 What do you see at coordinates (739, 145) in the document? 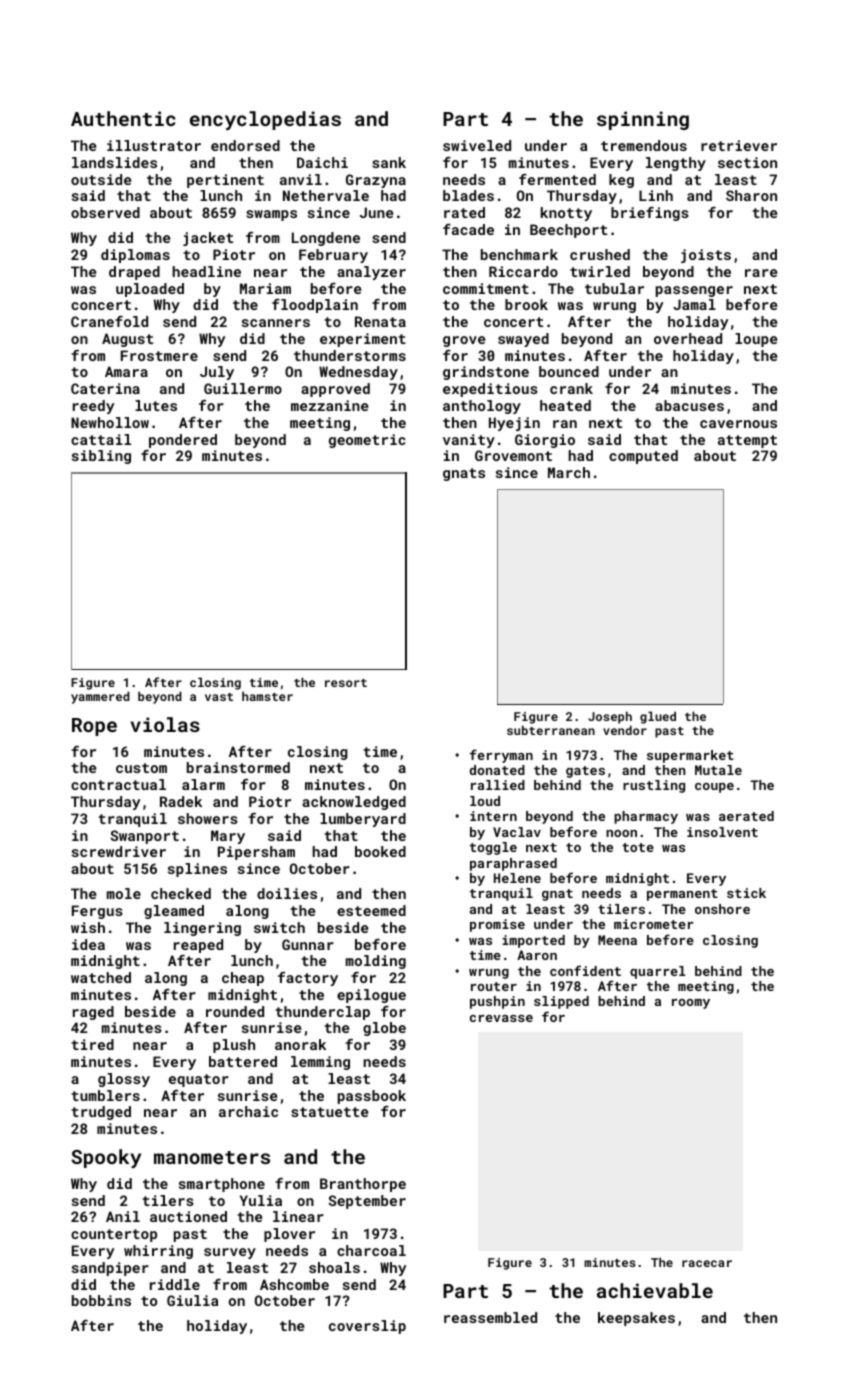
I see `retriever` at bounding box center [739, 145].
